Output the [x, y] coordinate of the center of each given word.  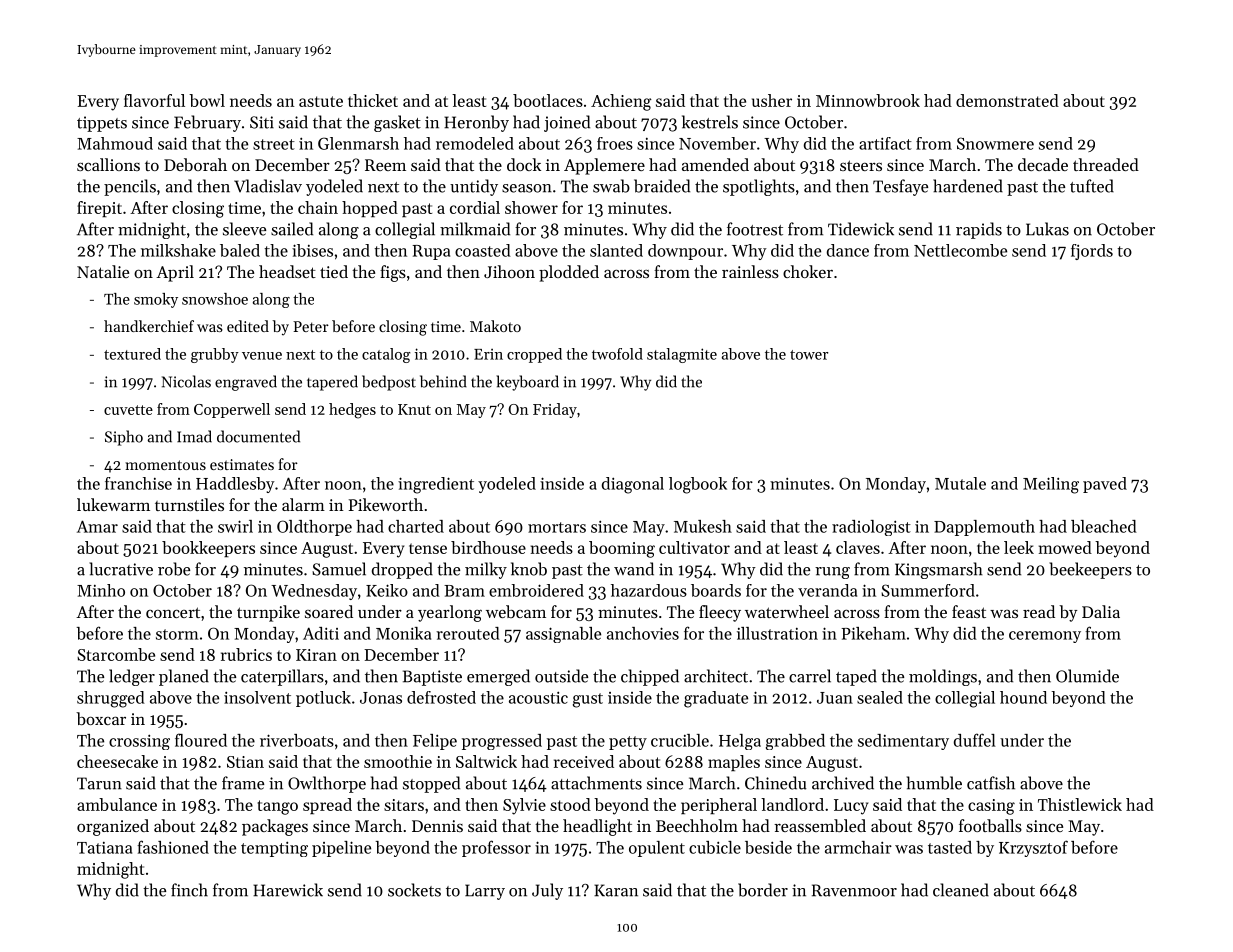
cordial [475, 207]
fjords [1092, 252]
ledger [132, 677]
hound [1023, 697]
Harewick [288, 890]
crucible [680, 740]
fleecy [720, 613]
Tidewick [861, 229]
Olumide [1087, 676]
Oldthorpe [314, 528]
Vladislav [268, 186]
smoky [156, 300]
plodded [569, 273]
